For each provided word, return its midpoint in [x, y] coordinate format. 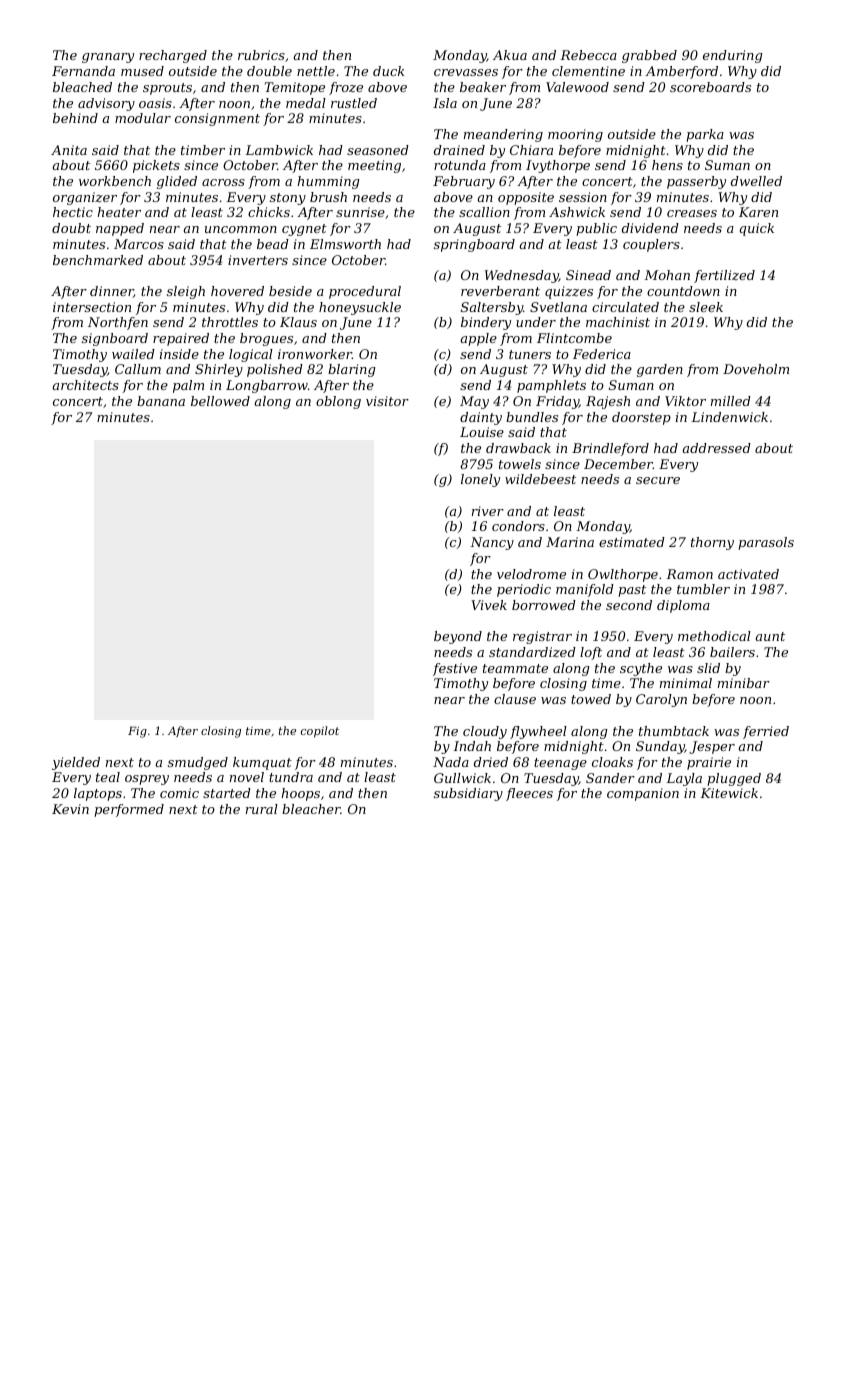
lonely [480, 480]
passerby [696, 182]
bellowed [220, 401]
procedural [365, 292]
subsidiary [468, 794]
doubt [71, 228]
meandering [503, 135]
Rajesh [608, 402]
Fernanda [83, 71]
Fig [137, 732]
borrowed [544, 605]
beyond [458, 637]
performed [129, 810]
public [596, 229]
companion [643, 794]
